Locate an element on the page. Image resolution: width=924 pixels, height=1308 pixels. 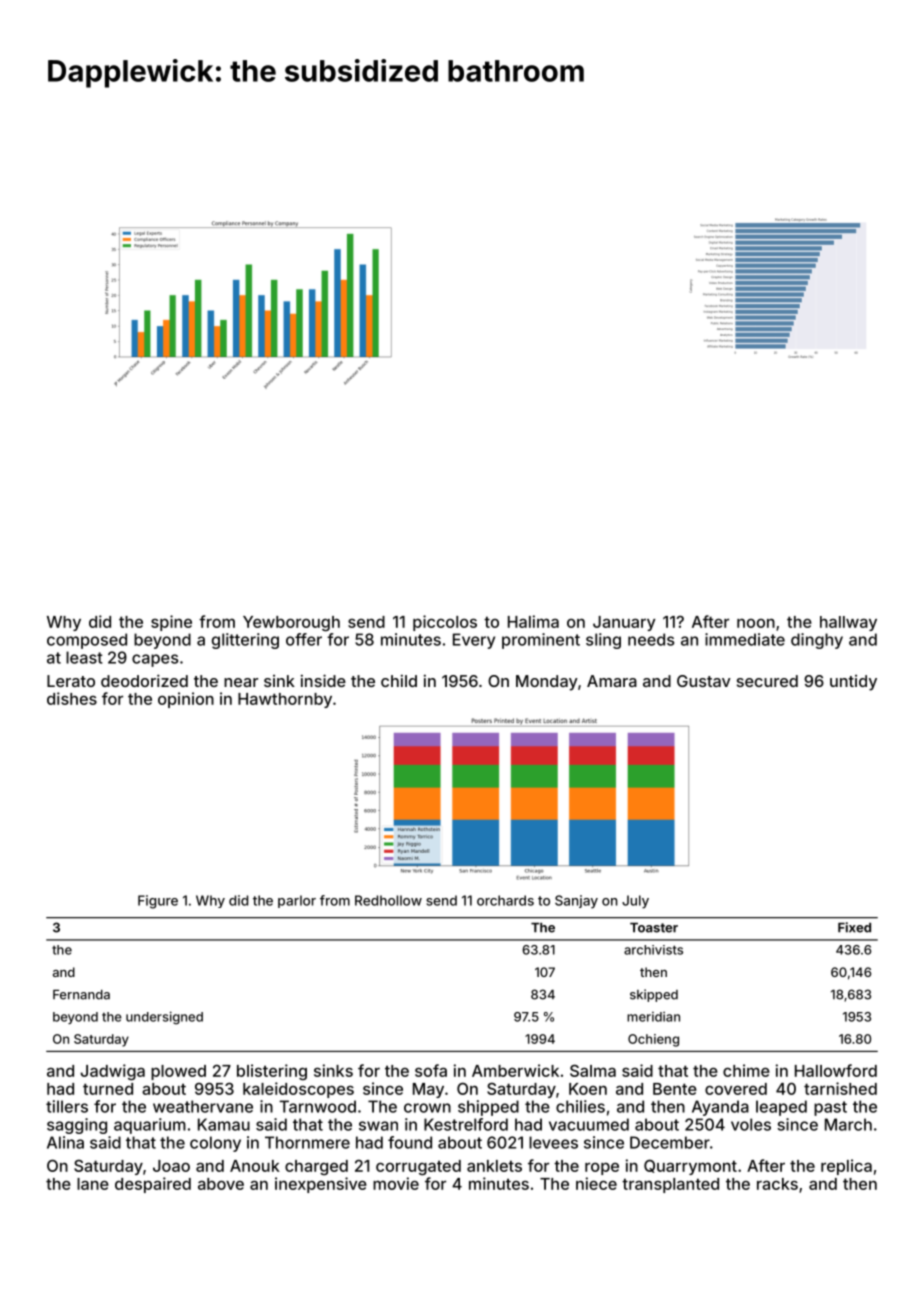
orchards is located at coordinates (505, 900).
